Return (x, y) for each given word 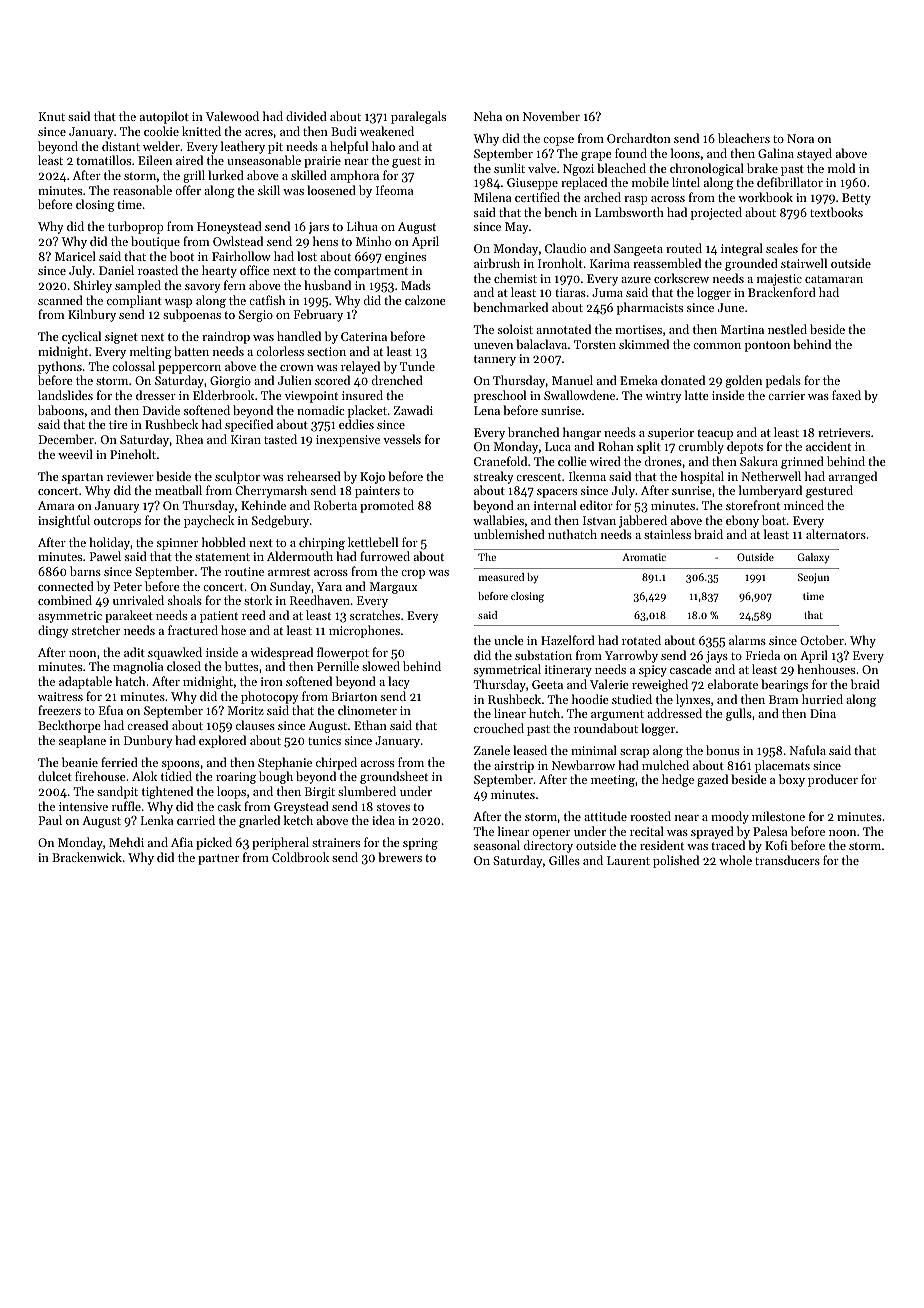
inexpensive (348, 441)
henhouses (826, 669)
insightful (64, 521)
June (731, 307)
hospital (702, 477)
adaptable (85, 682)
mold (841, 168)
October (822, 640)
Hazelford (568, 640)
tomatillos (103, 160)
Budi (344, 131)
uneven (493, 346)
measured (501, 577)
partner (218, 859)
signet (121, 338)
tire (118, 424)
